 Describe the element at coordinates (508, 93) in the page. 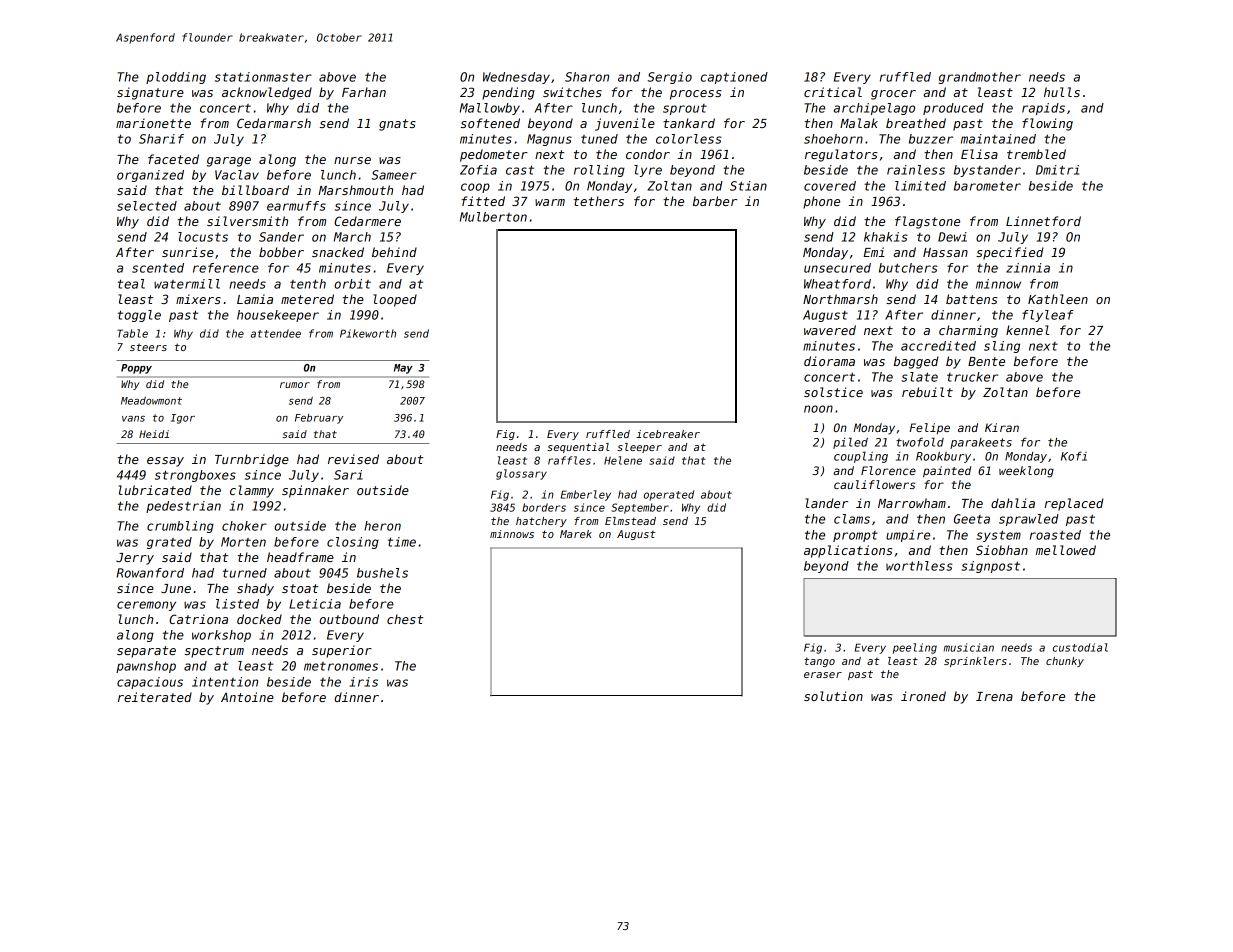

I see `pending` at that location.
